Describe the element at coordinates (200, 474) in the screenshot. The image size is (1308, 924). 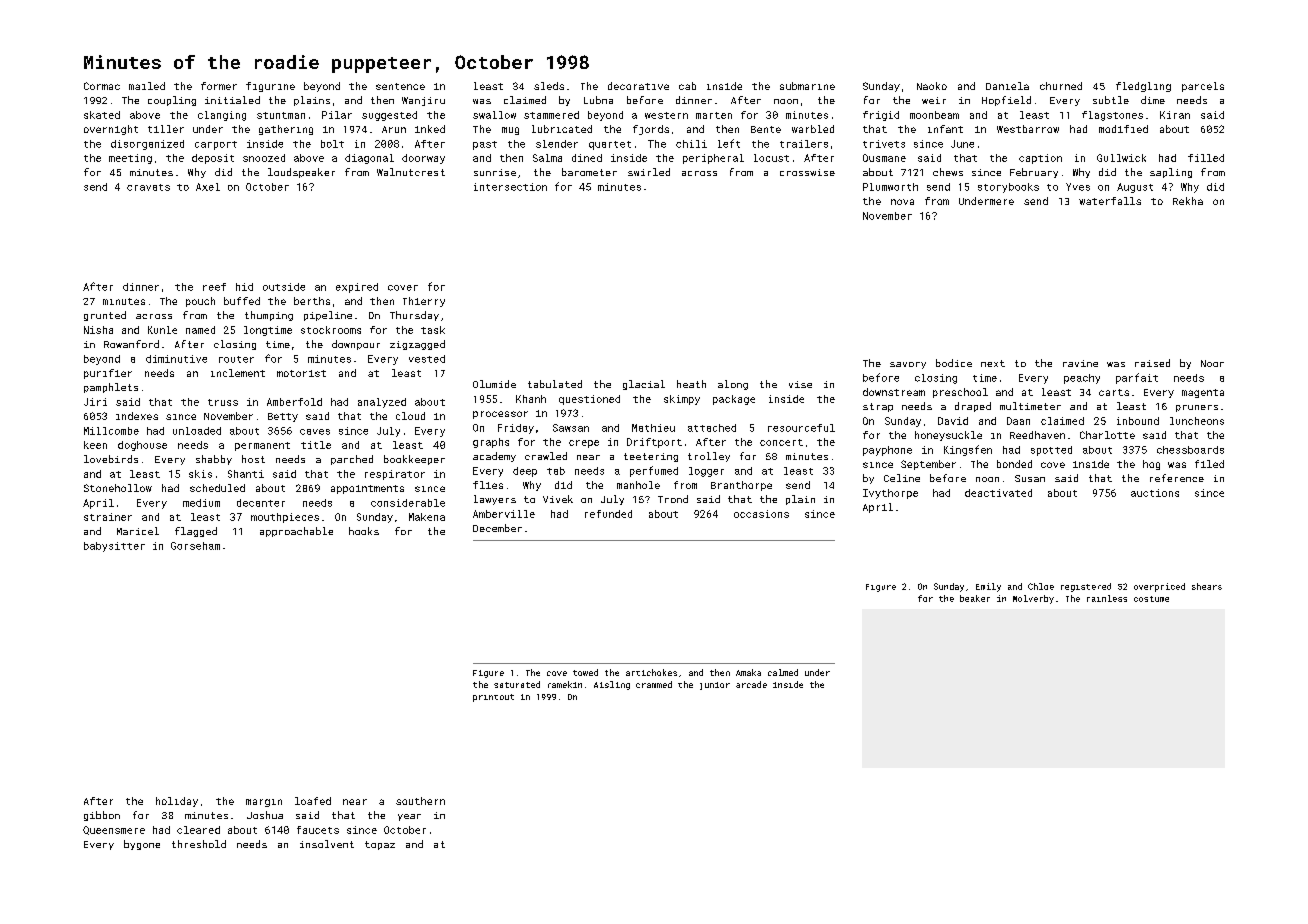
I see `skis` at that location.
